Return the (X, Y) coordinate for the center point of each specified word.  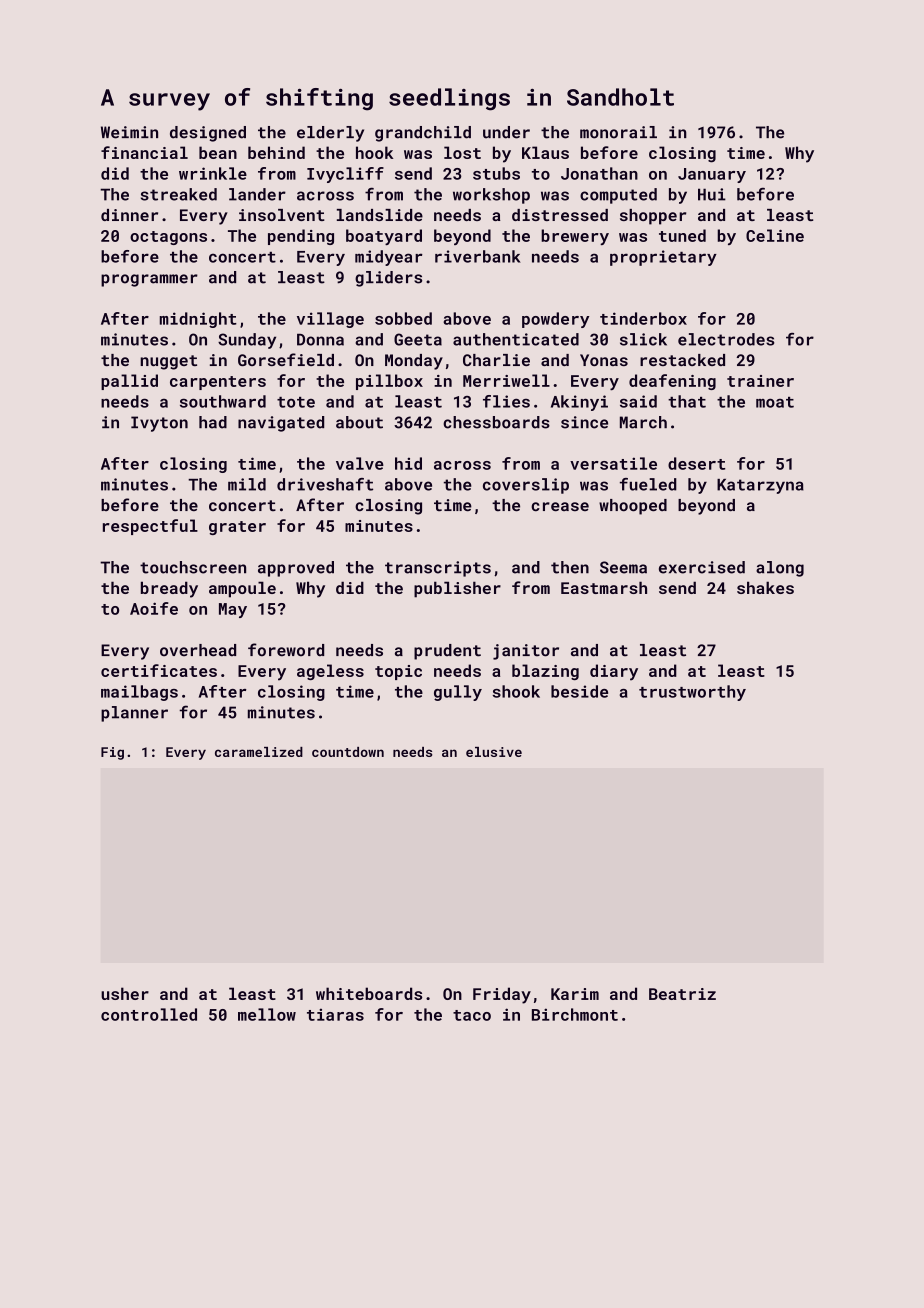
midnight (198, 320)
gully (458, 693)
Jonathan (599, 173)
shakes (765, 587)
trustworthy (692, 693)
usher (125, 993)
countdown (348, 752)
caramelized (259, 752)
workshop (491, 196)
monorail (618, 132)
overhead (198, 650)
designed (208, 134)
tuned (682, 235)
